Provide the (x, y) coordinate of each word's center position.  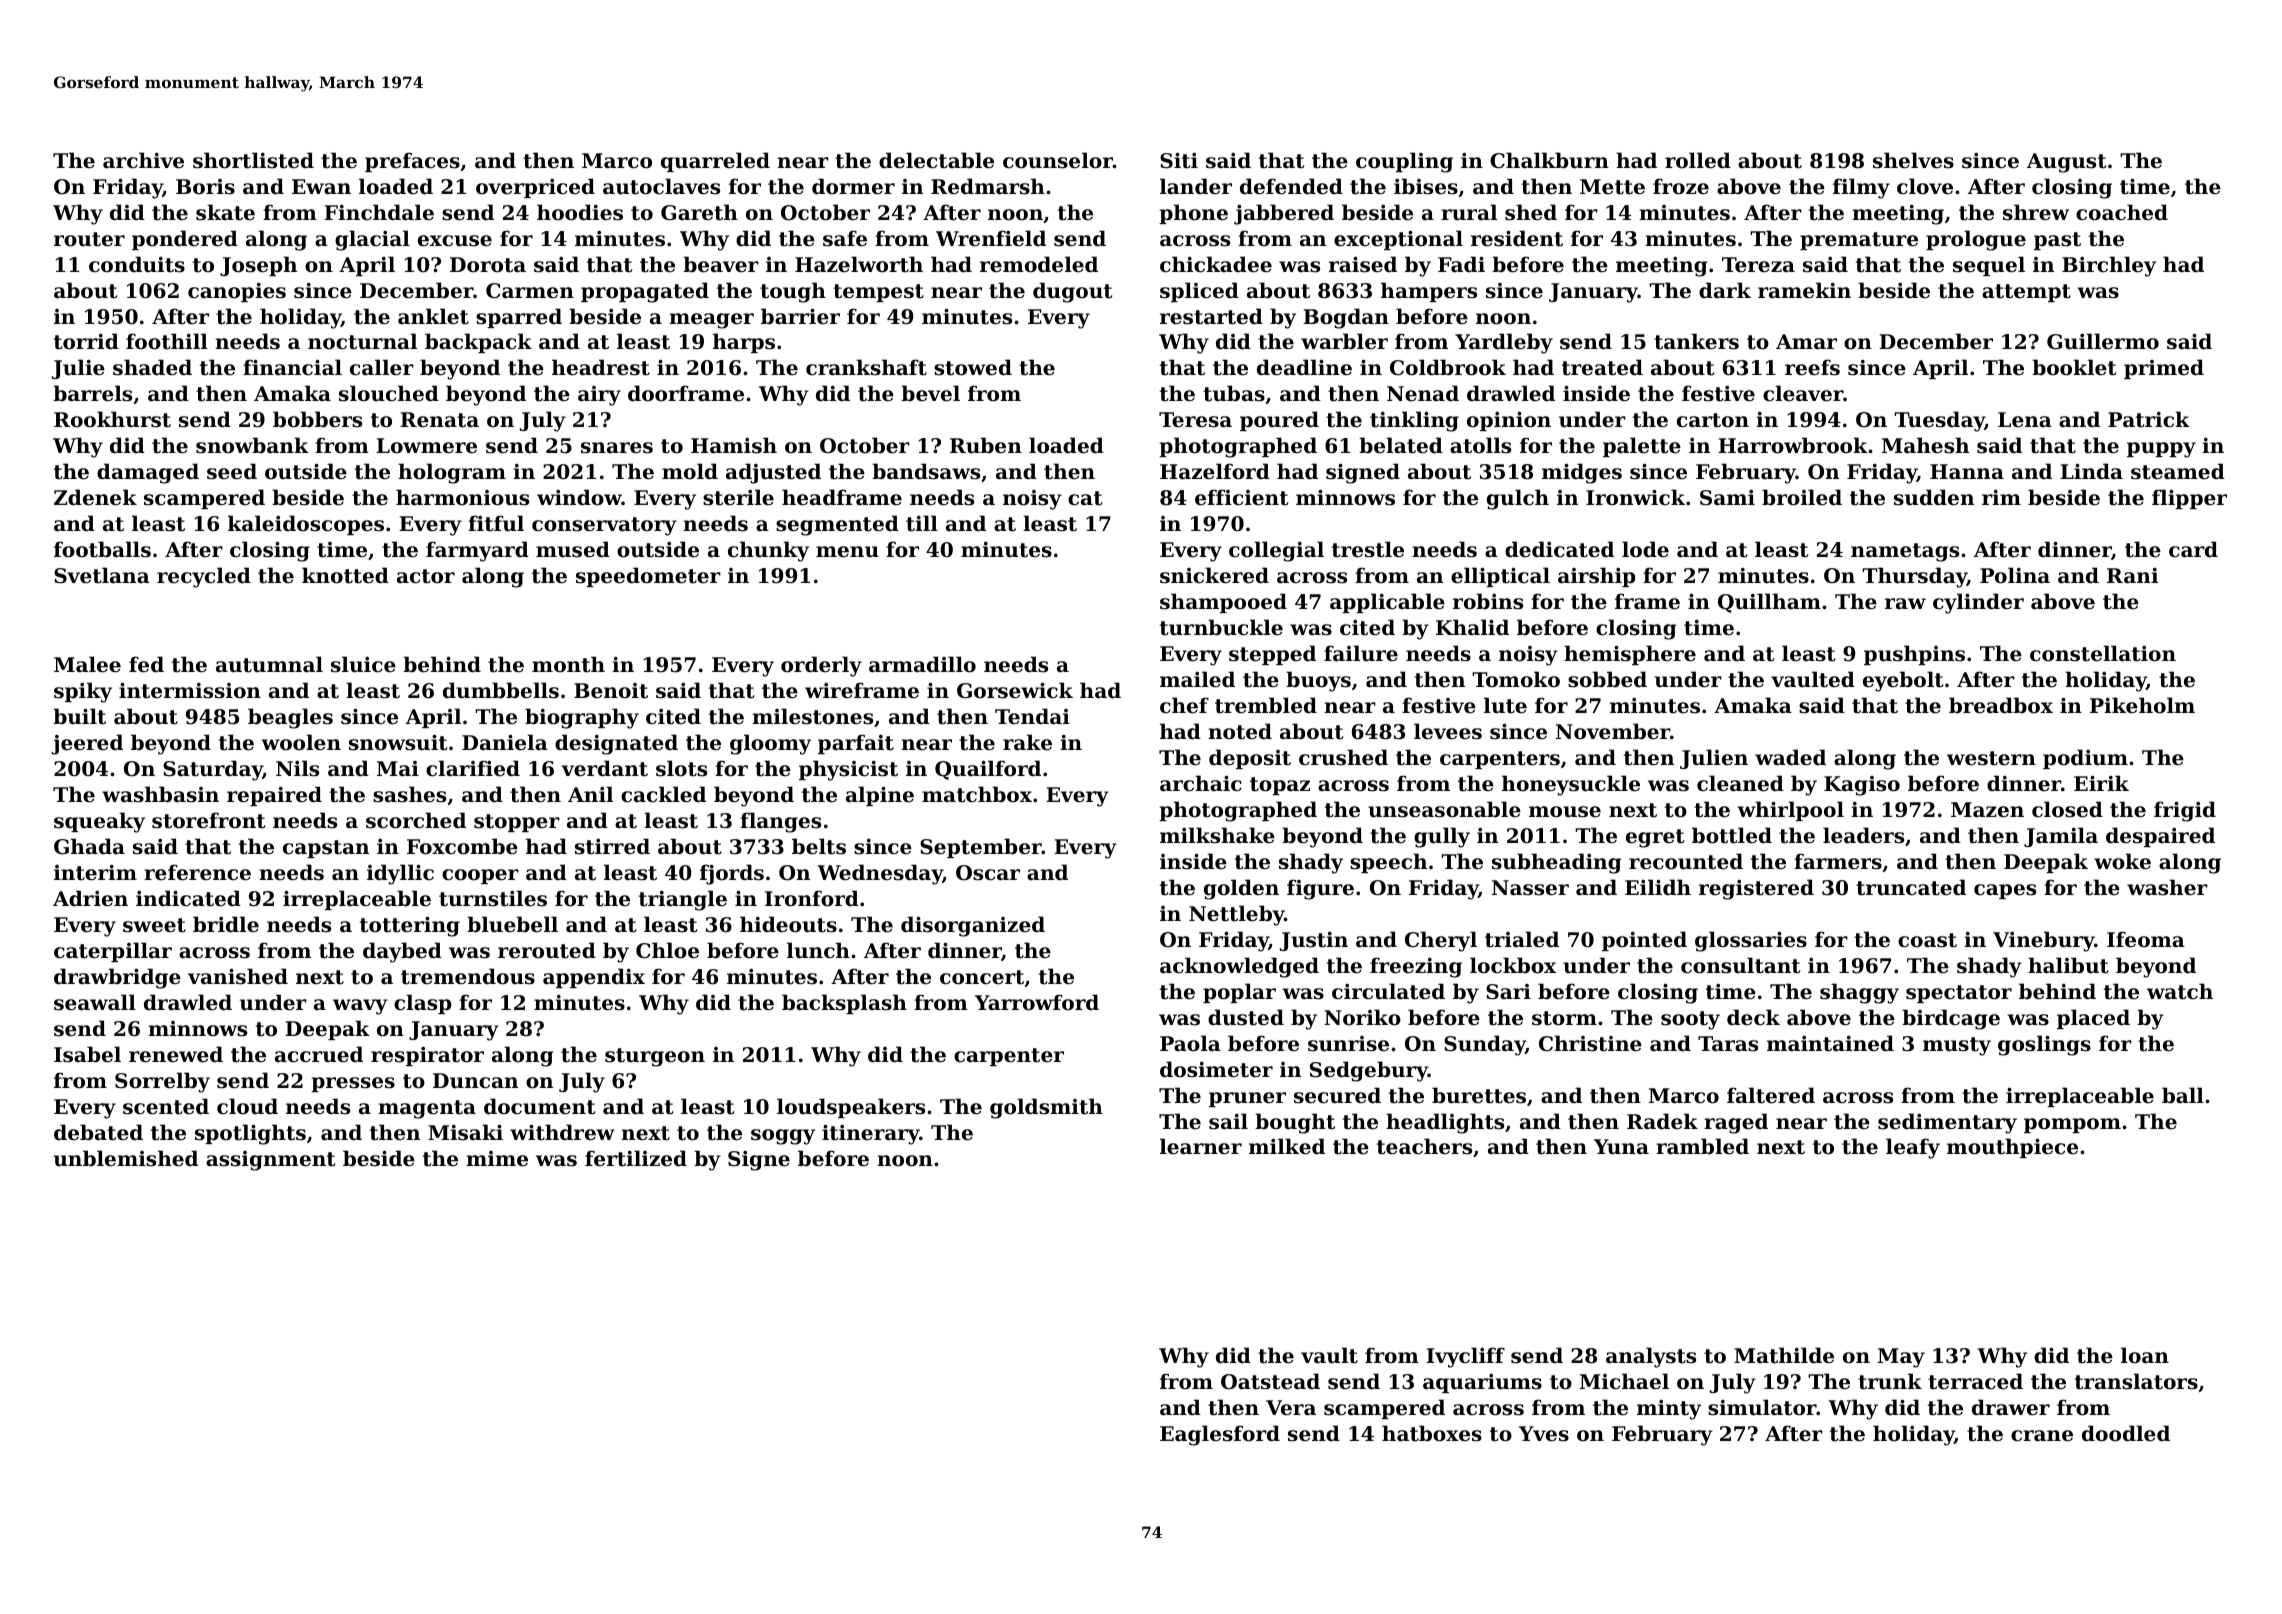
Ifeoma (2146, 939)
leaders (1863, 835)
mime (497, 1159)
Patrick (2149, 419)
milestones (812, 716)
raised (1363, 264)
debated (98, 1132)
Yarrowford (1037, 1002)
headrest (601, 367)
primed (2164, 369)
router (89, 239)
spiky (83, 692)
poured (1279, 421)
